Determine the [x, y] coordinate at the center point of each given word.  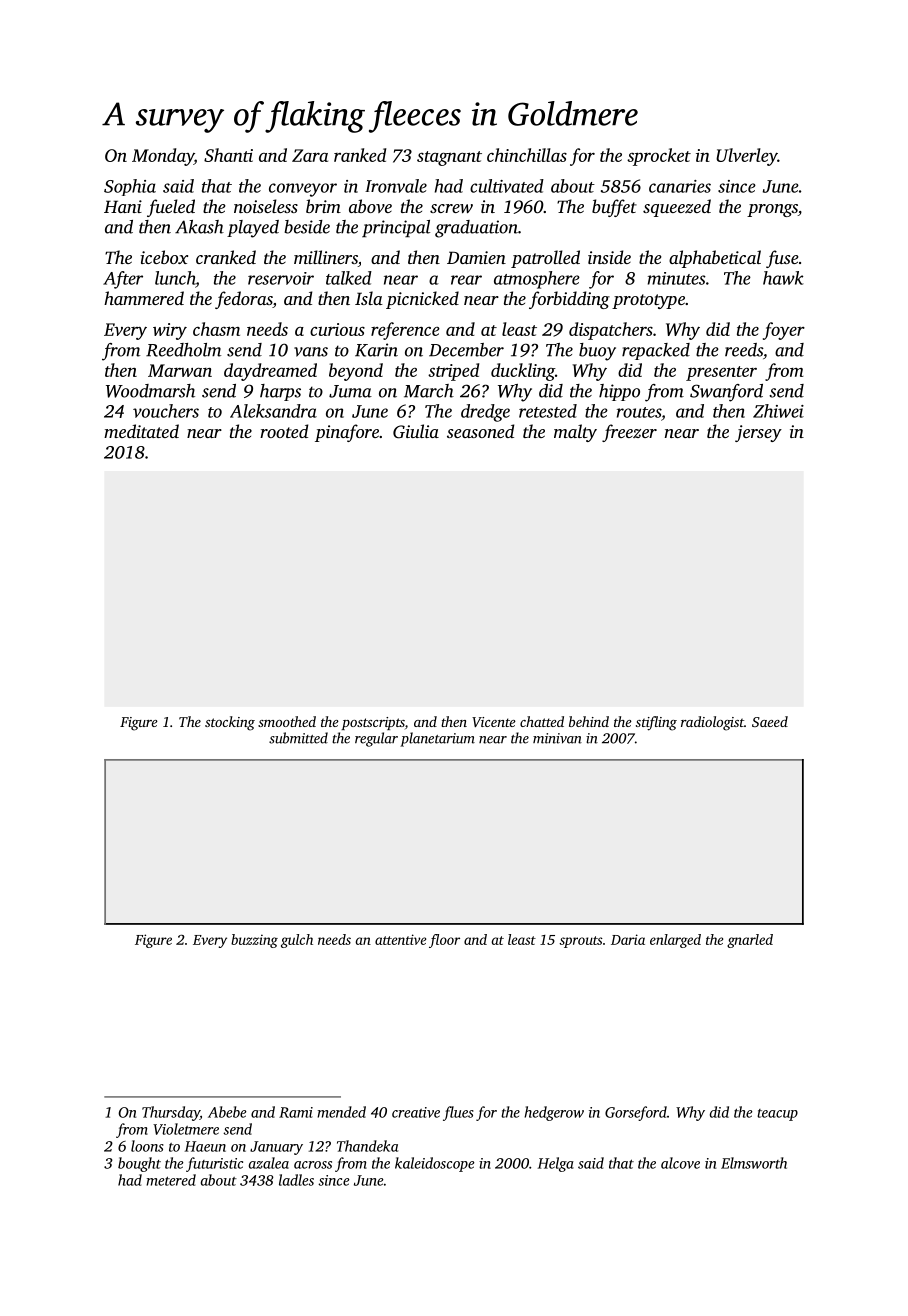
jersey [758, 433]
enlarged [675, 941]
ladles [296, 1180]
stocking [230, 723]
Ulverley [747, 157]
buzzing [254, 941]
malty [575, 433]
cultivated [507, 186]
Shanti [228, 155]
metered [171, 1180]
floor [444, 941]
